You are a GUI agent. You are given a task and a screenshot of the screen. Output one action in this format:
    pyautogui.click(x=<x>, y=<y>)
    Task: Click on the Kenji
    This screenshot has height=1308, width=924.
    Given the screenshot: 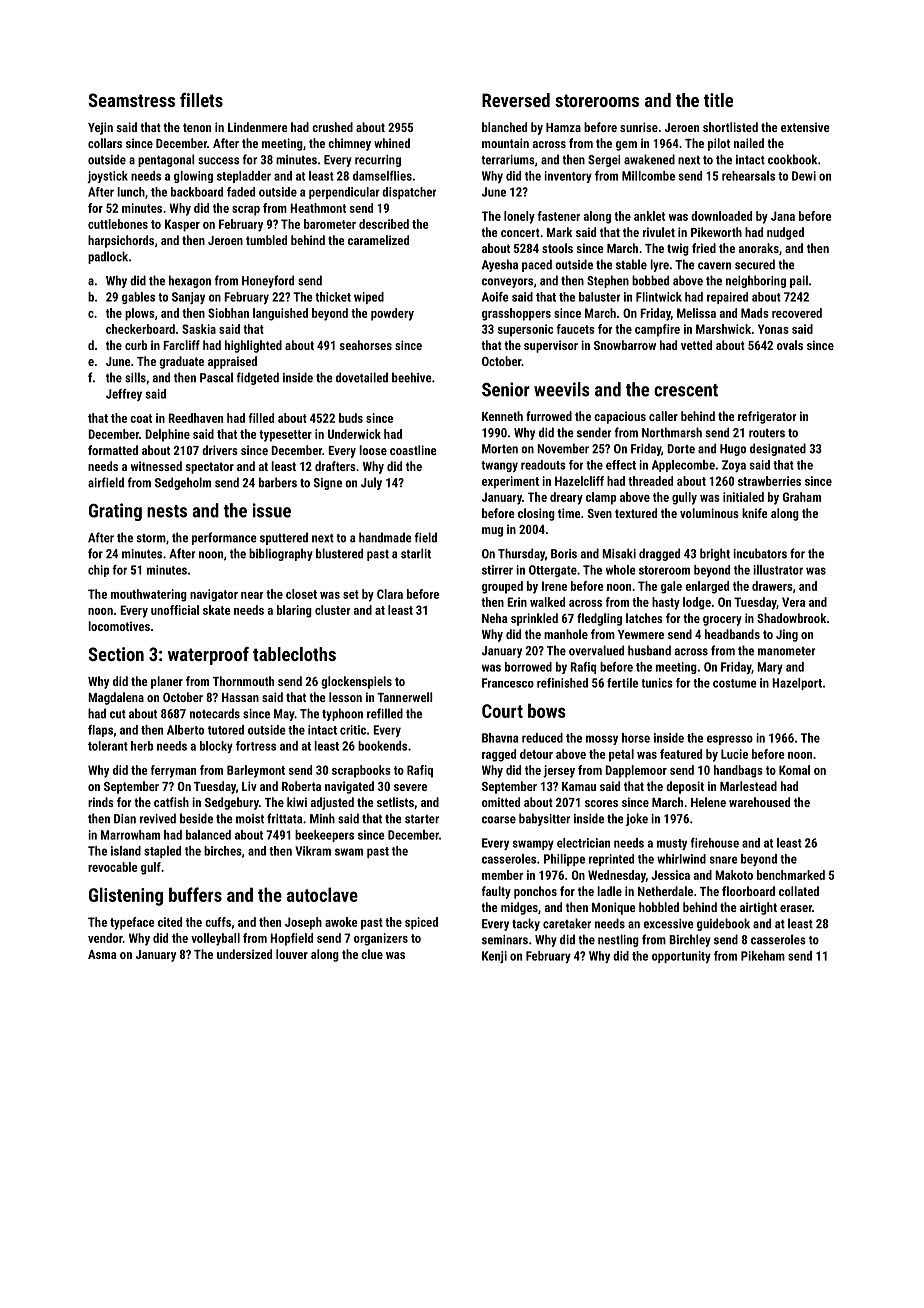 What is the action you would take?
    pyautogui.click(x=494, y=957)
